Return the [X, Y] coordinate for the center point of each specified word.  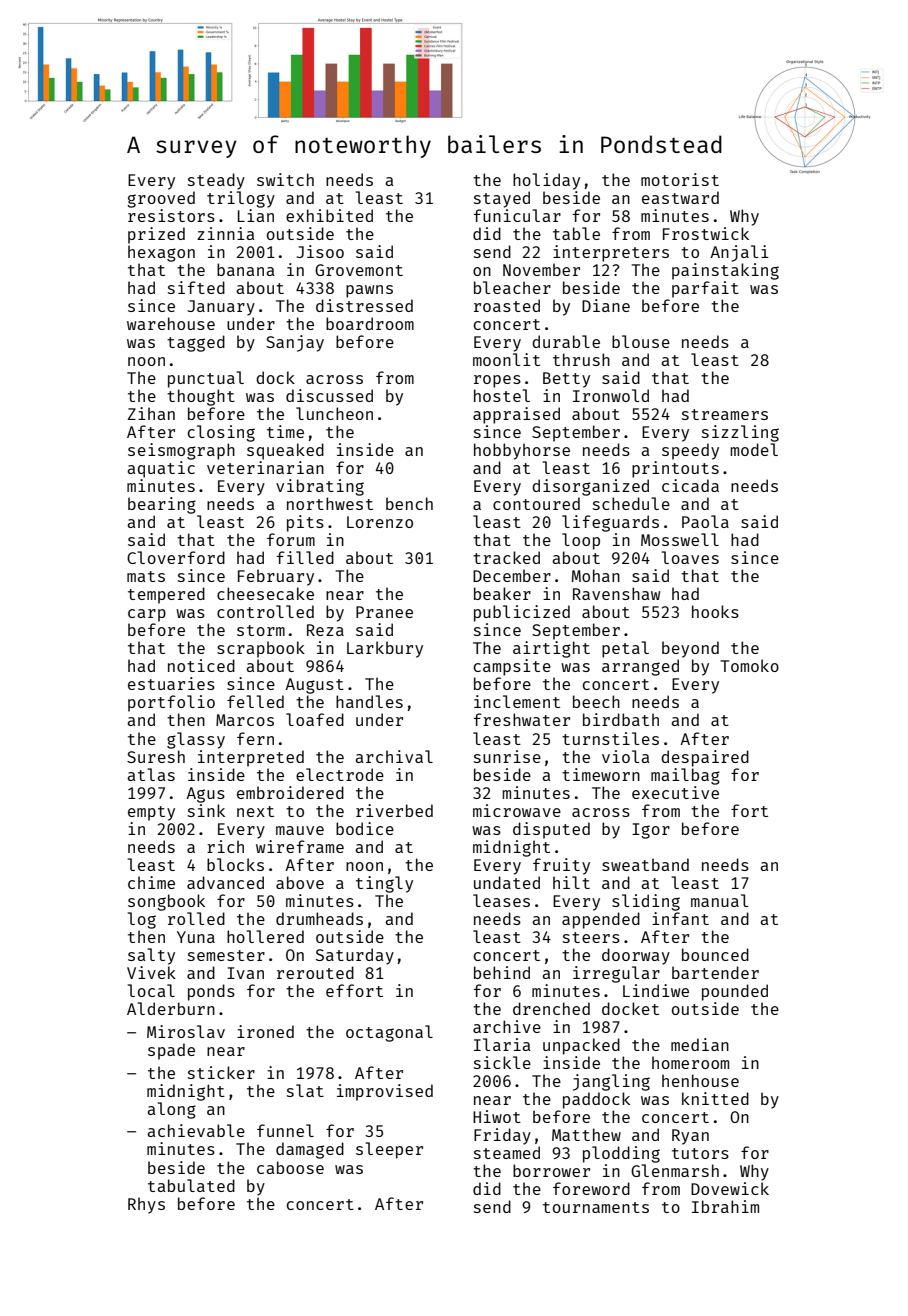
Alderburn [171, 1008]
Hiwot [497, 1116]
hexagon [161, 253]
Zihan [151, 413]
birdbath [621, 719]
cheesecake [265, 593]
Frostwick [706, 233]
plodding [621, 1154]
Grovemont [359, 270]
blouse [641, 341]
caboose [290, 1167]
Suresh [156, 756]
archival [394, 756]
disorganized [590, 487]
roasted [507, 305]
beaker [502, 593]
